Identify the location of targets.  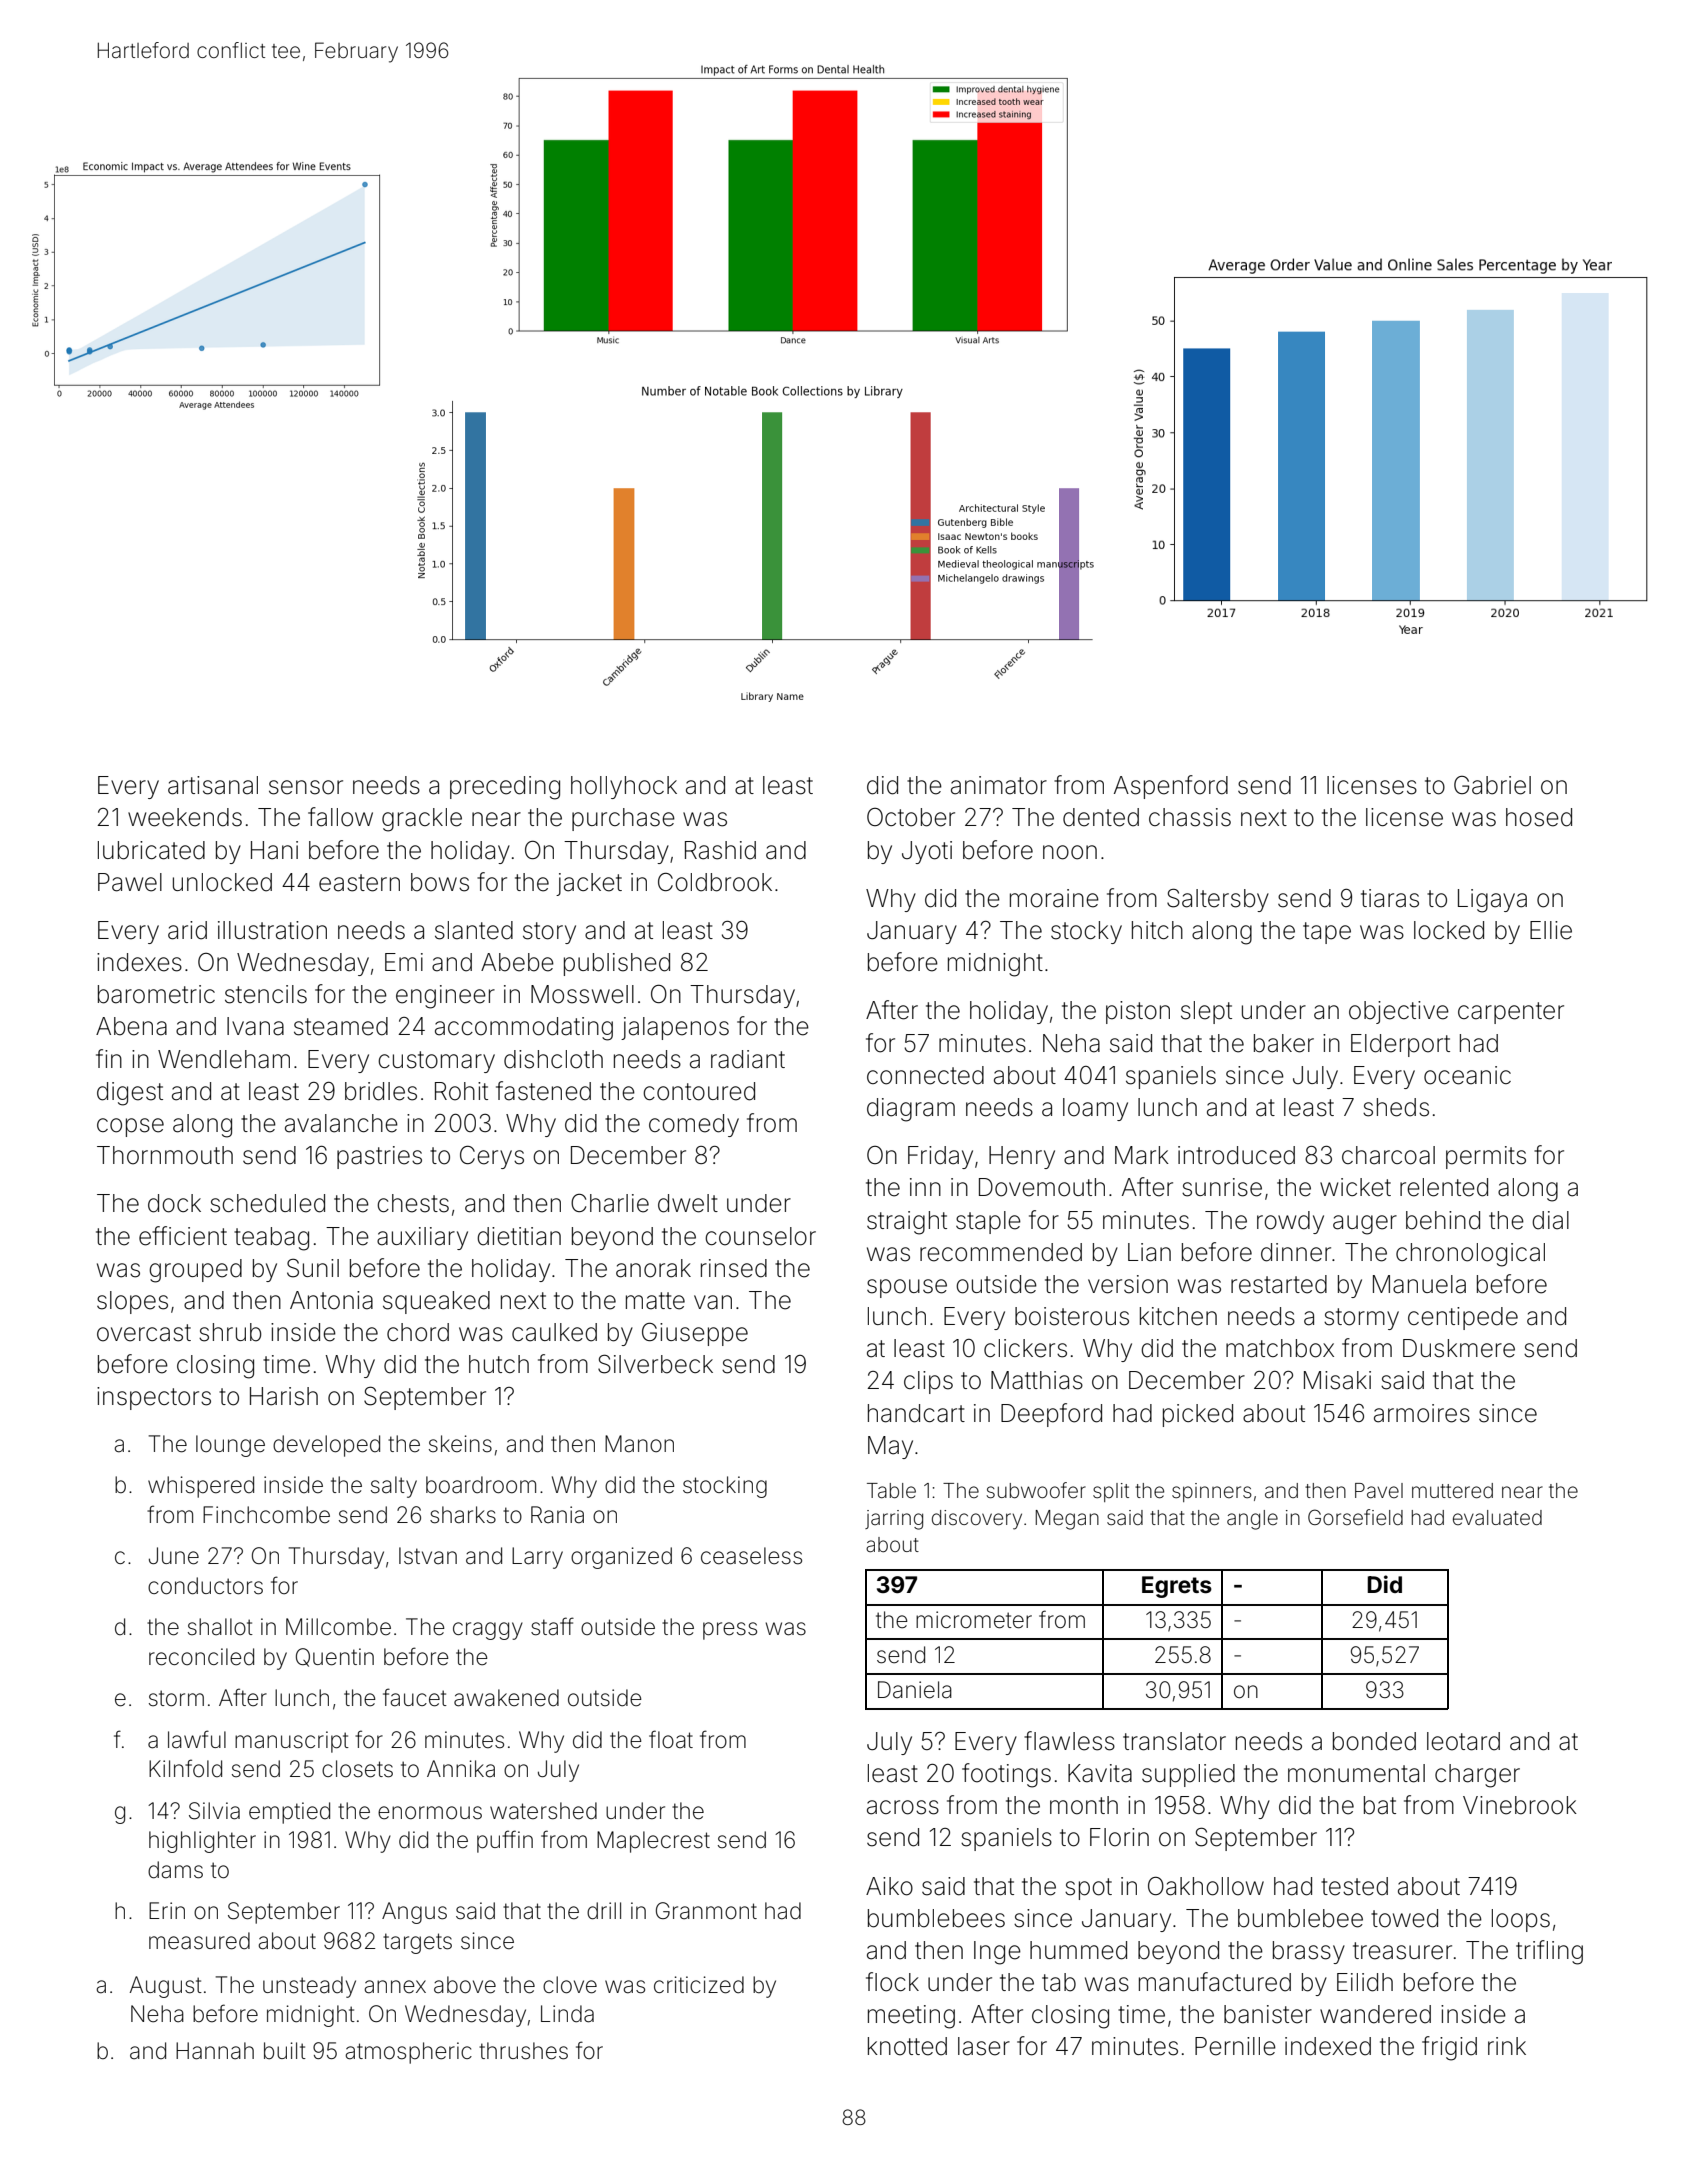
(417, 1943).
